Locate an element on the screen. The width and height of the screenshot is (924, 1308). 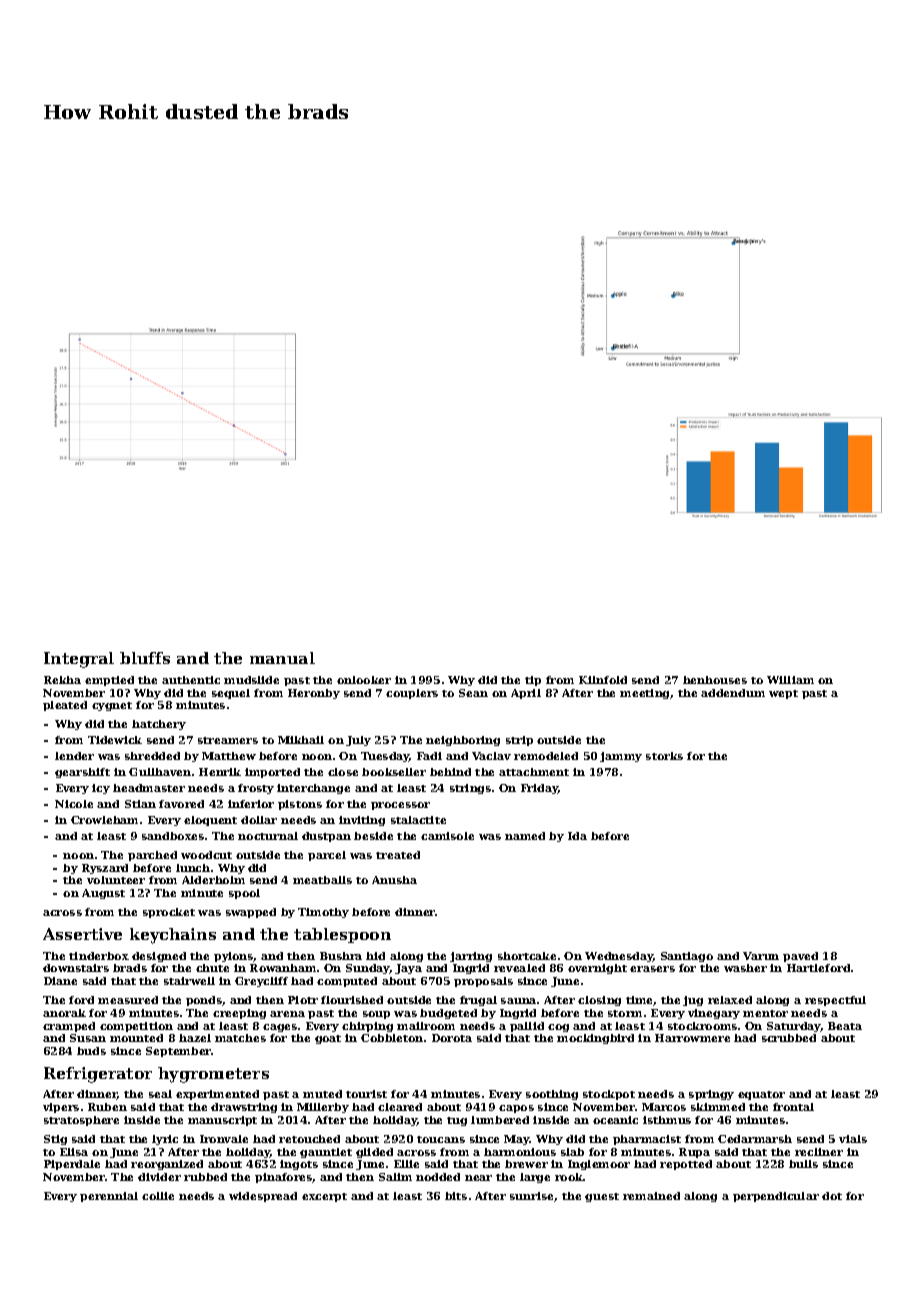
perennial is located at coordinates (109, 1197).
